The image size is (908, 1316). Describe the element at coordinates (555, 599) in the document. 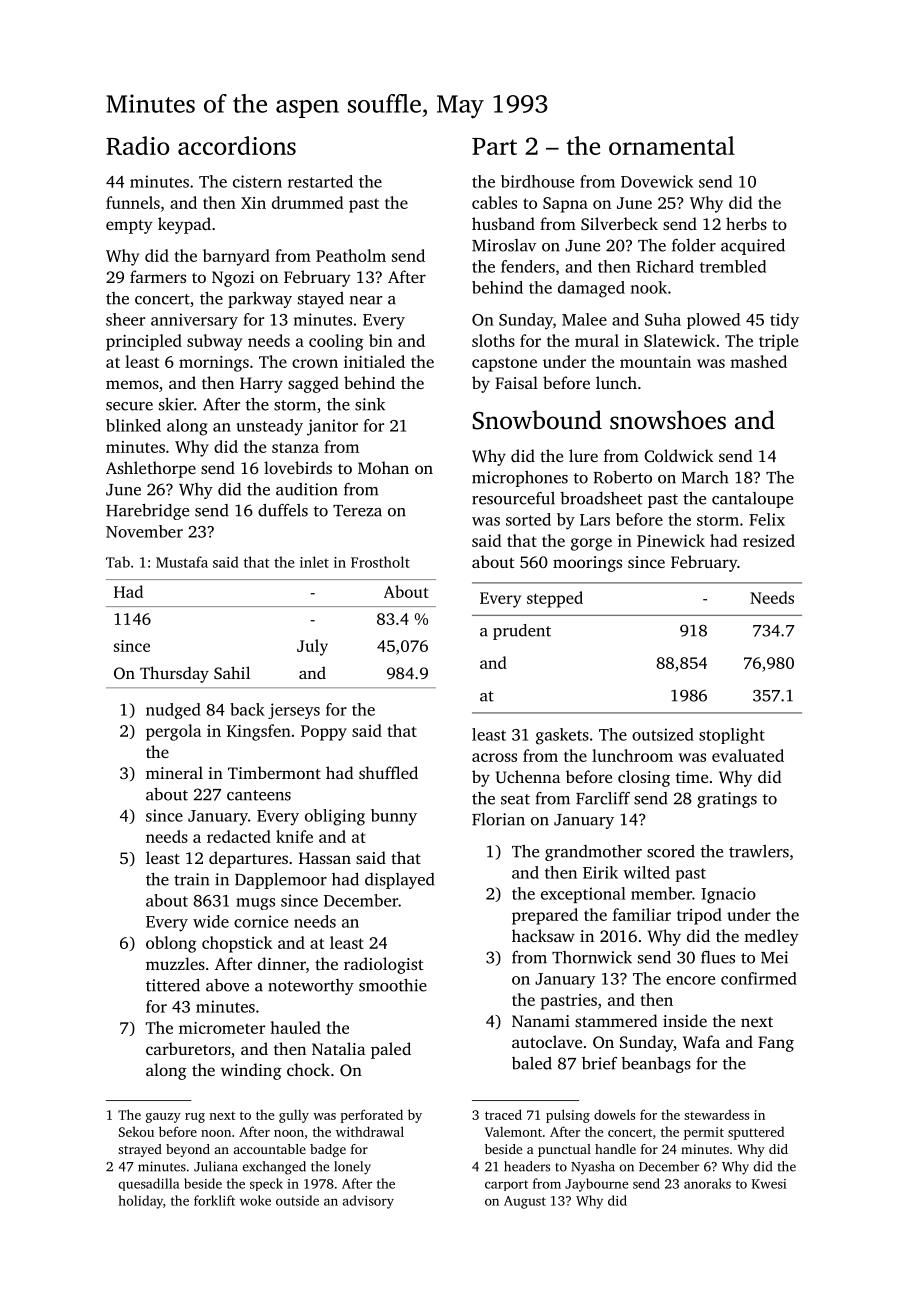

I see `stepped` at that location.
